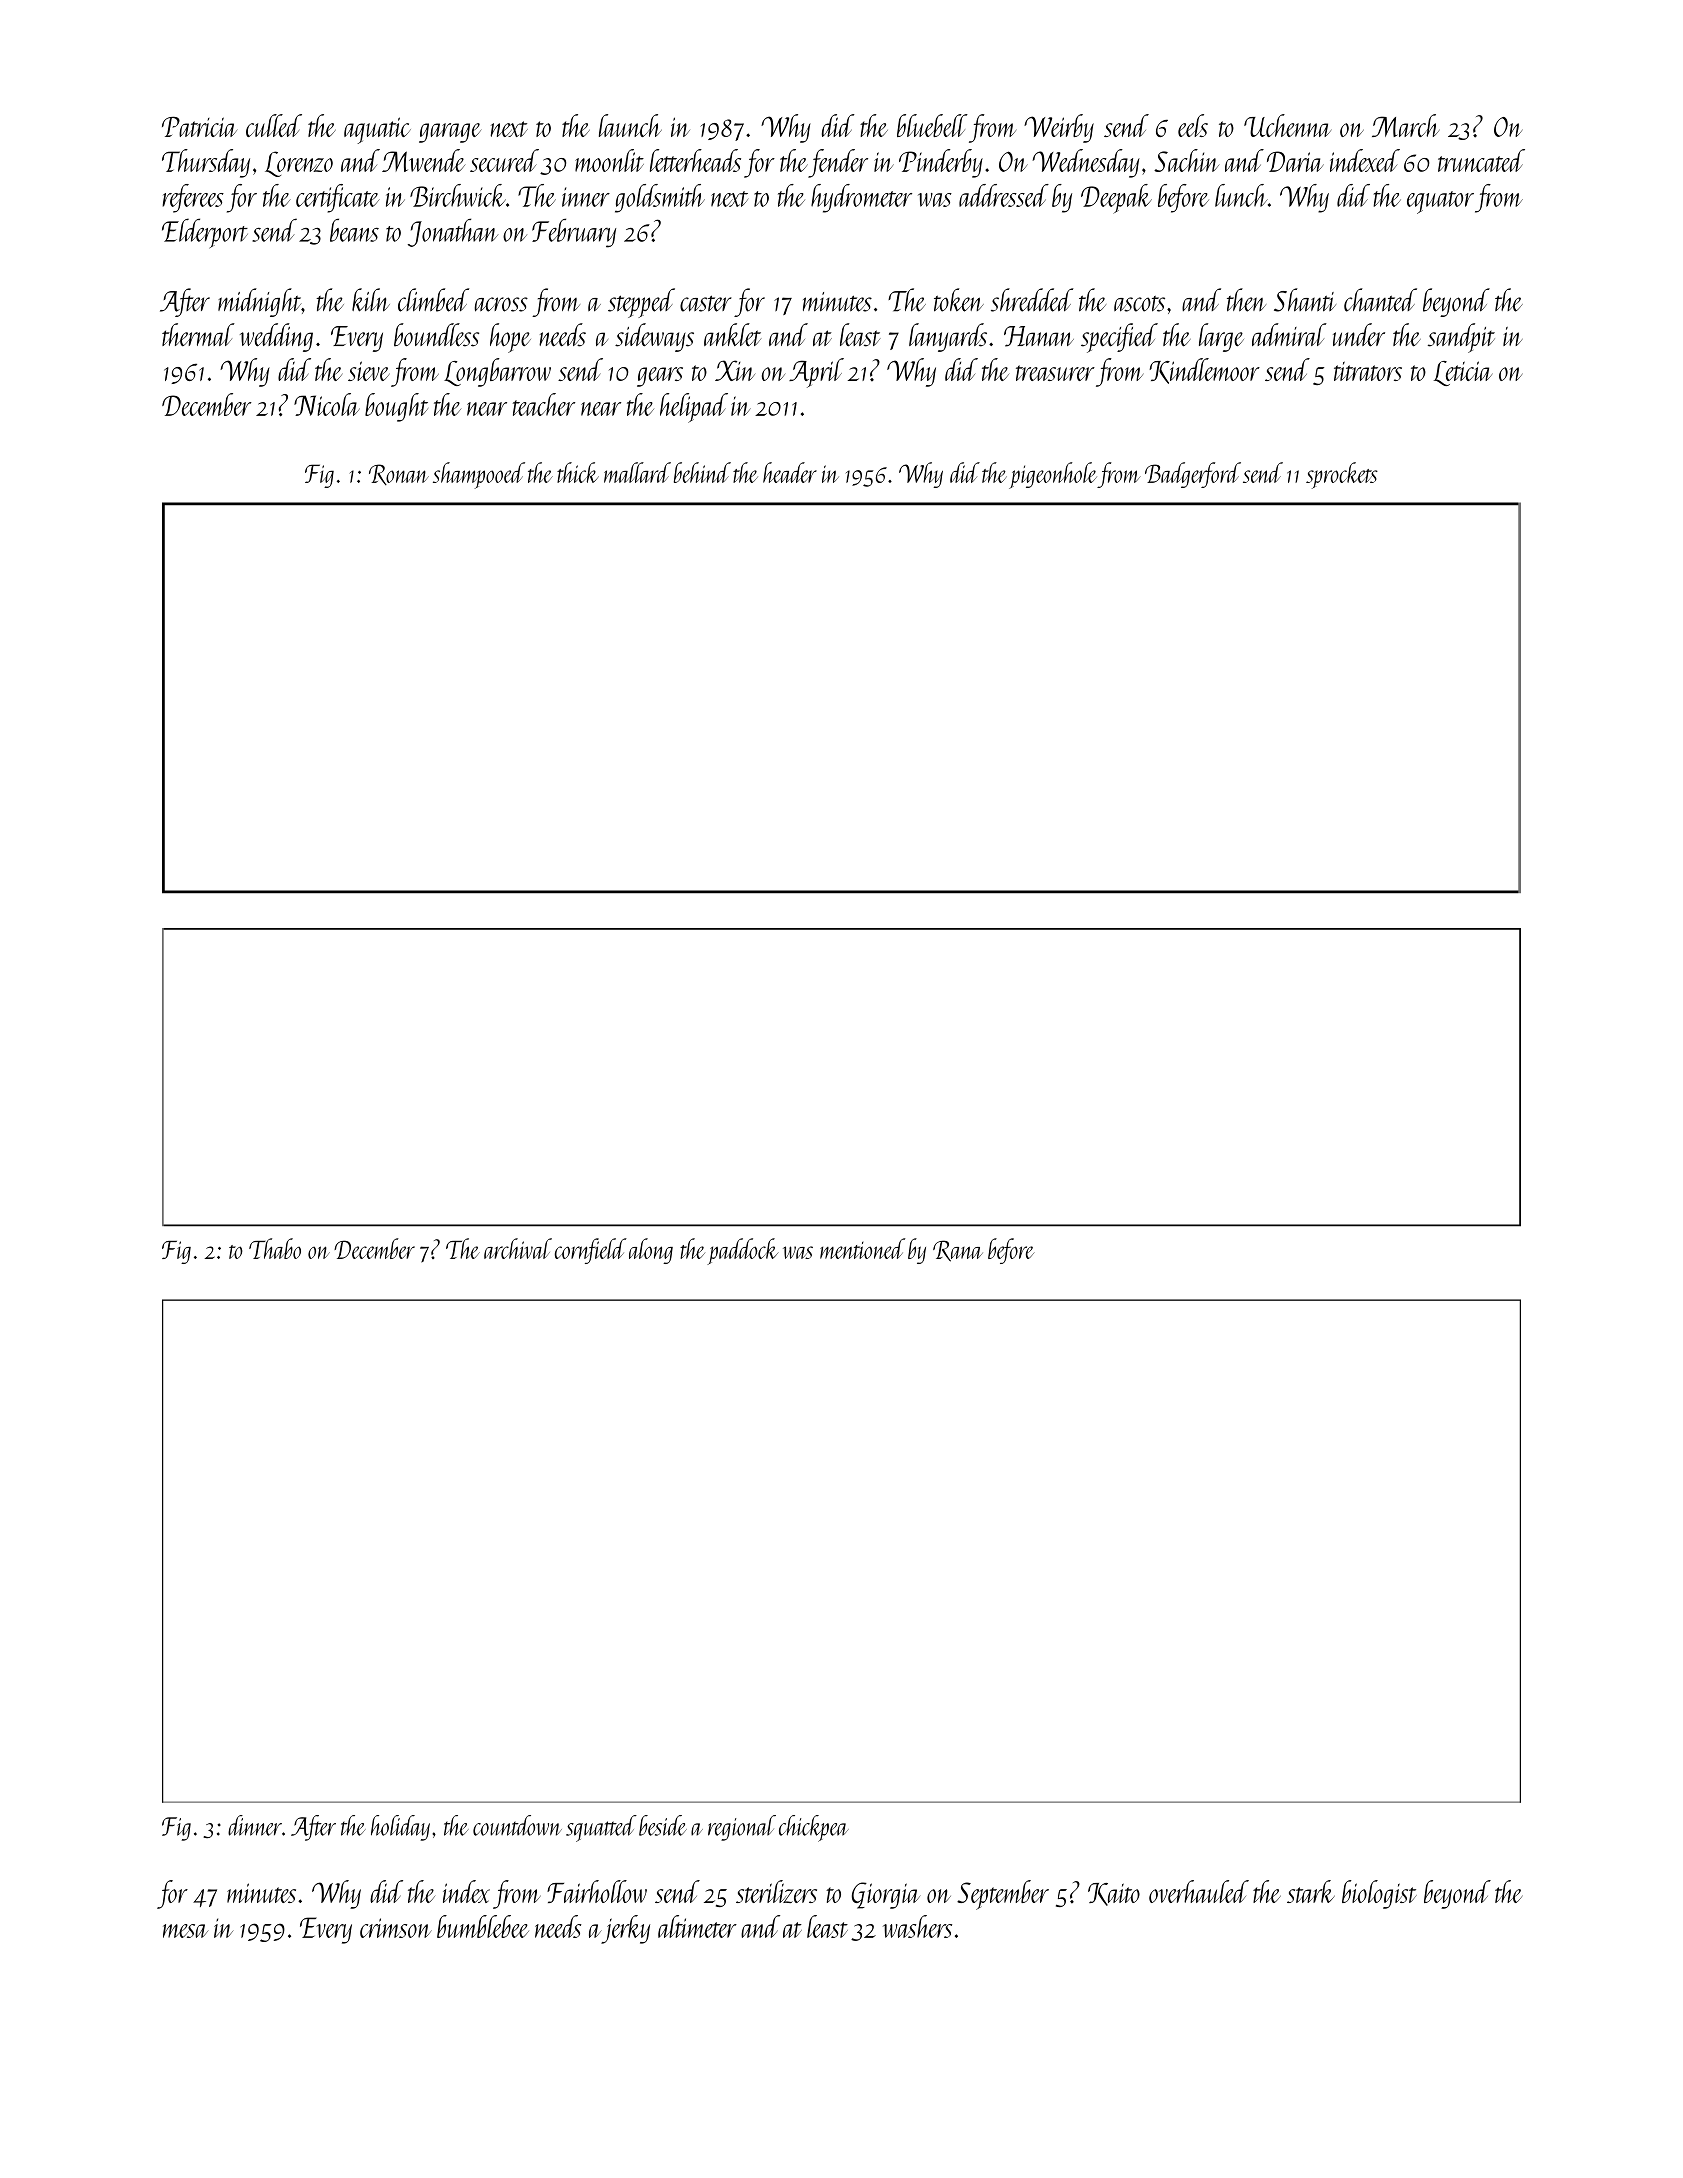 The width and height of the screenshot is (1683, 2178). Describe the element at coordinates (1342, 475) in the screenshot. I see `sprockets` at that location.
